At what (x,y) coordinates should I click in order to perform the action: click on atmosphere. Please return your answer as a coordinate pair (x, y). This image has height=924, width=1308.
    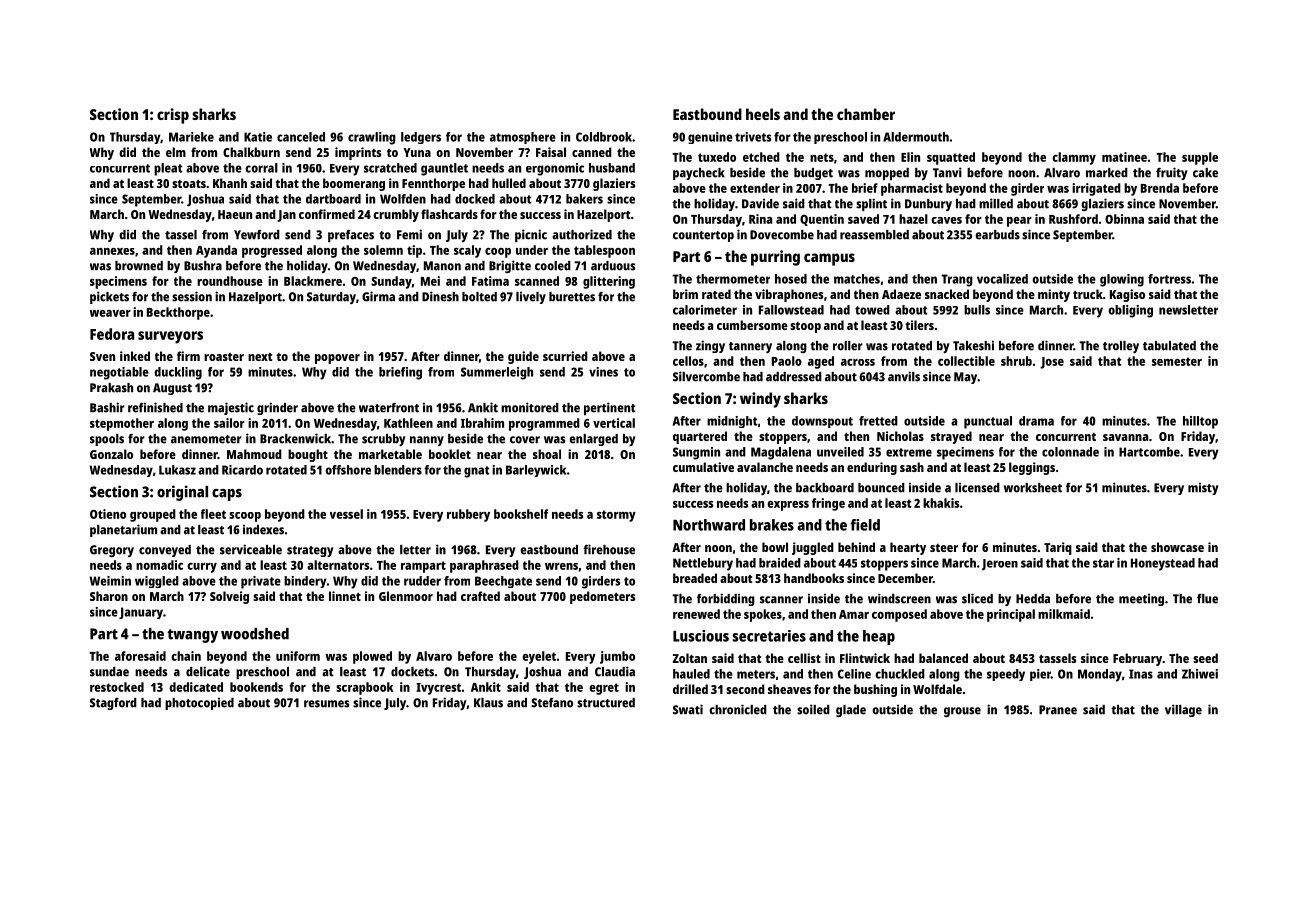
    Looking at the image, I should click on (523, 138).
